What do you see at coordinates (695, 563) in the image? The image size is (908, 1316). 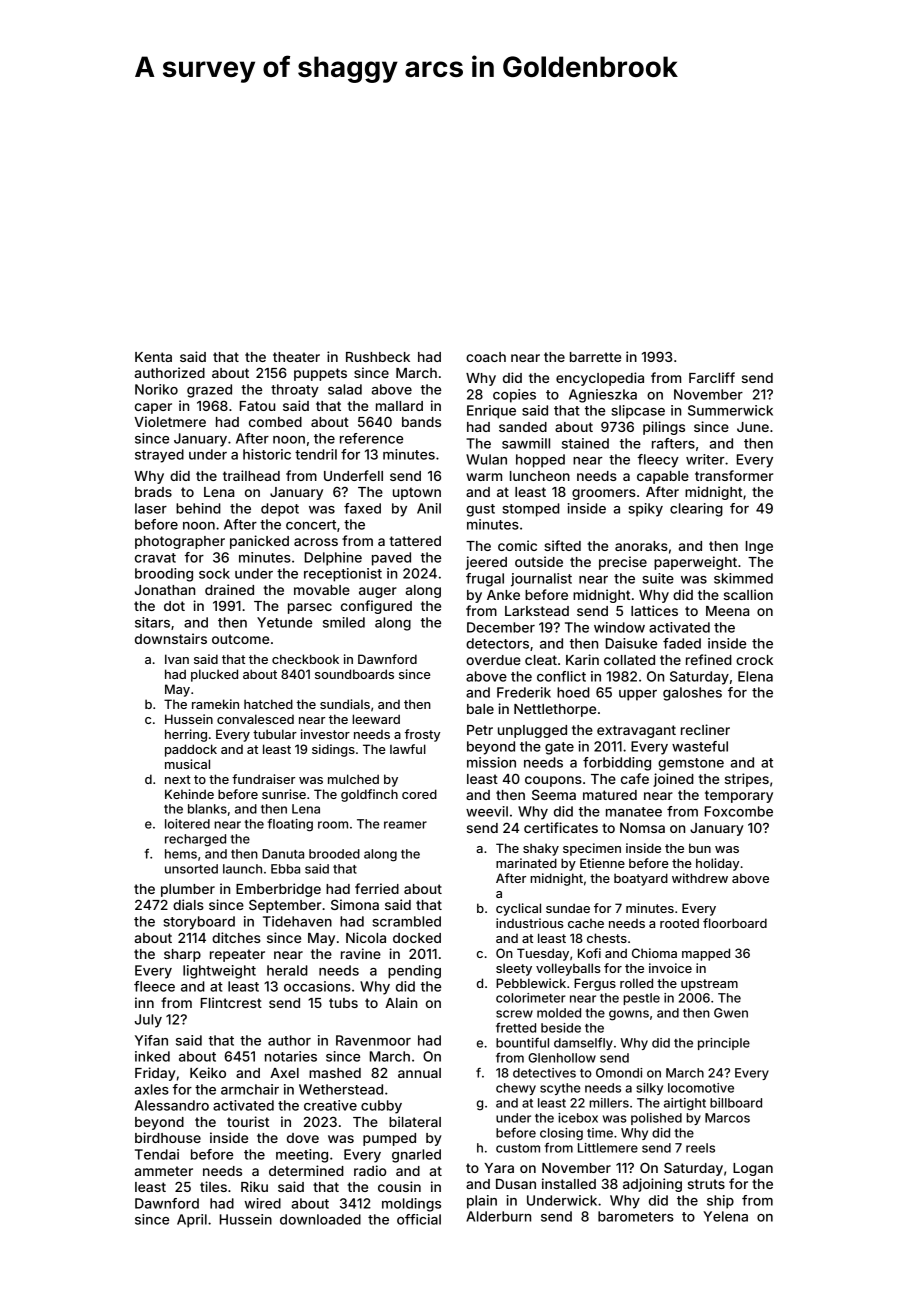 I see `paperweight` at bounding box center [695, 563].
